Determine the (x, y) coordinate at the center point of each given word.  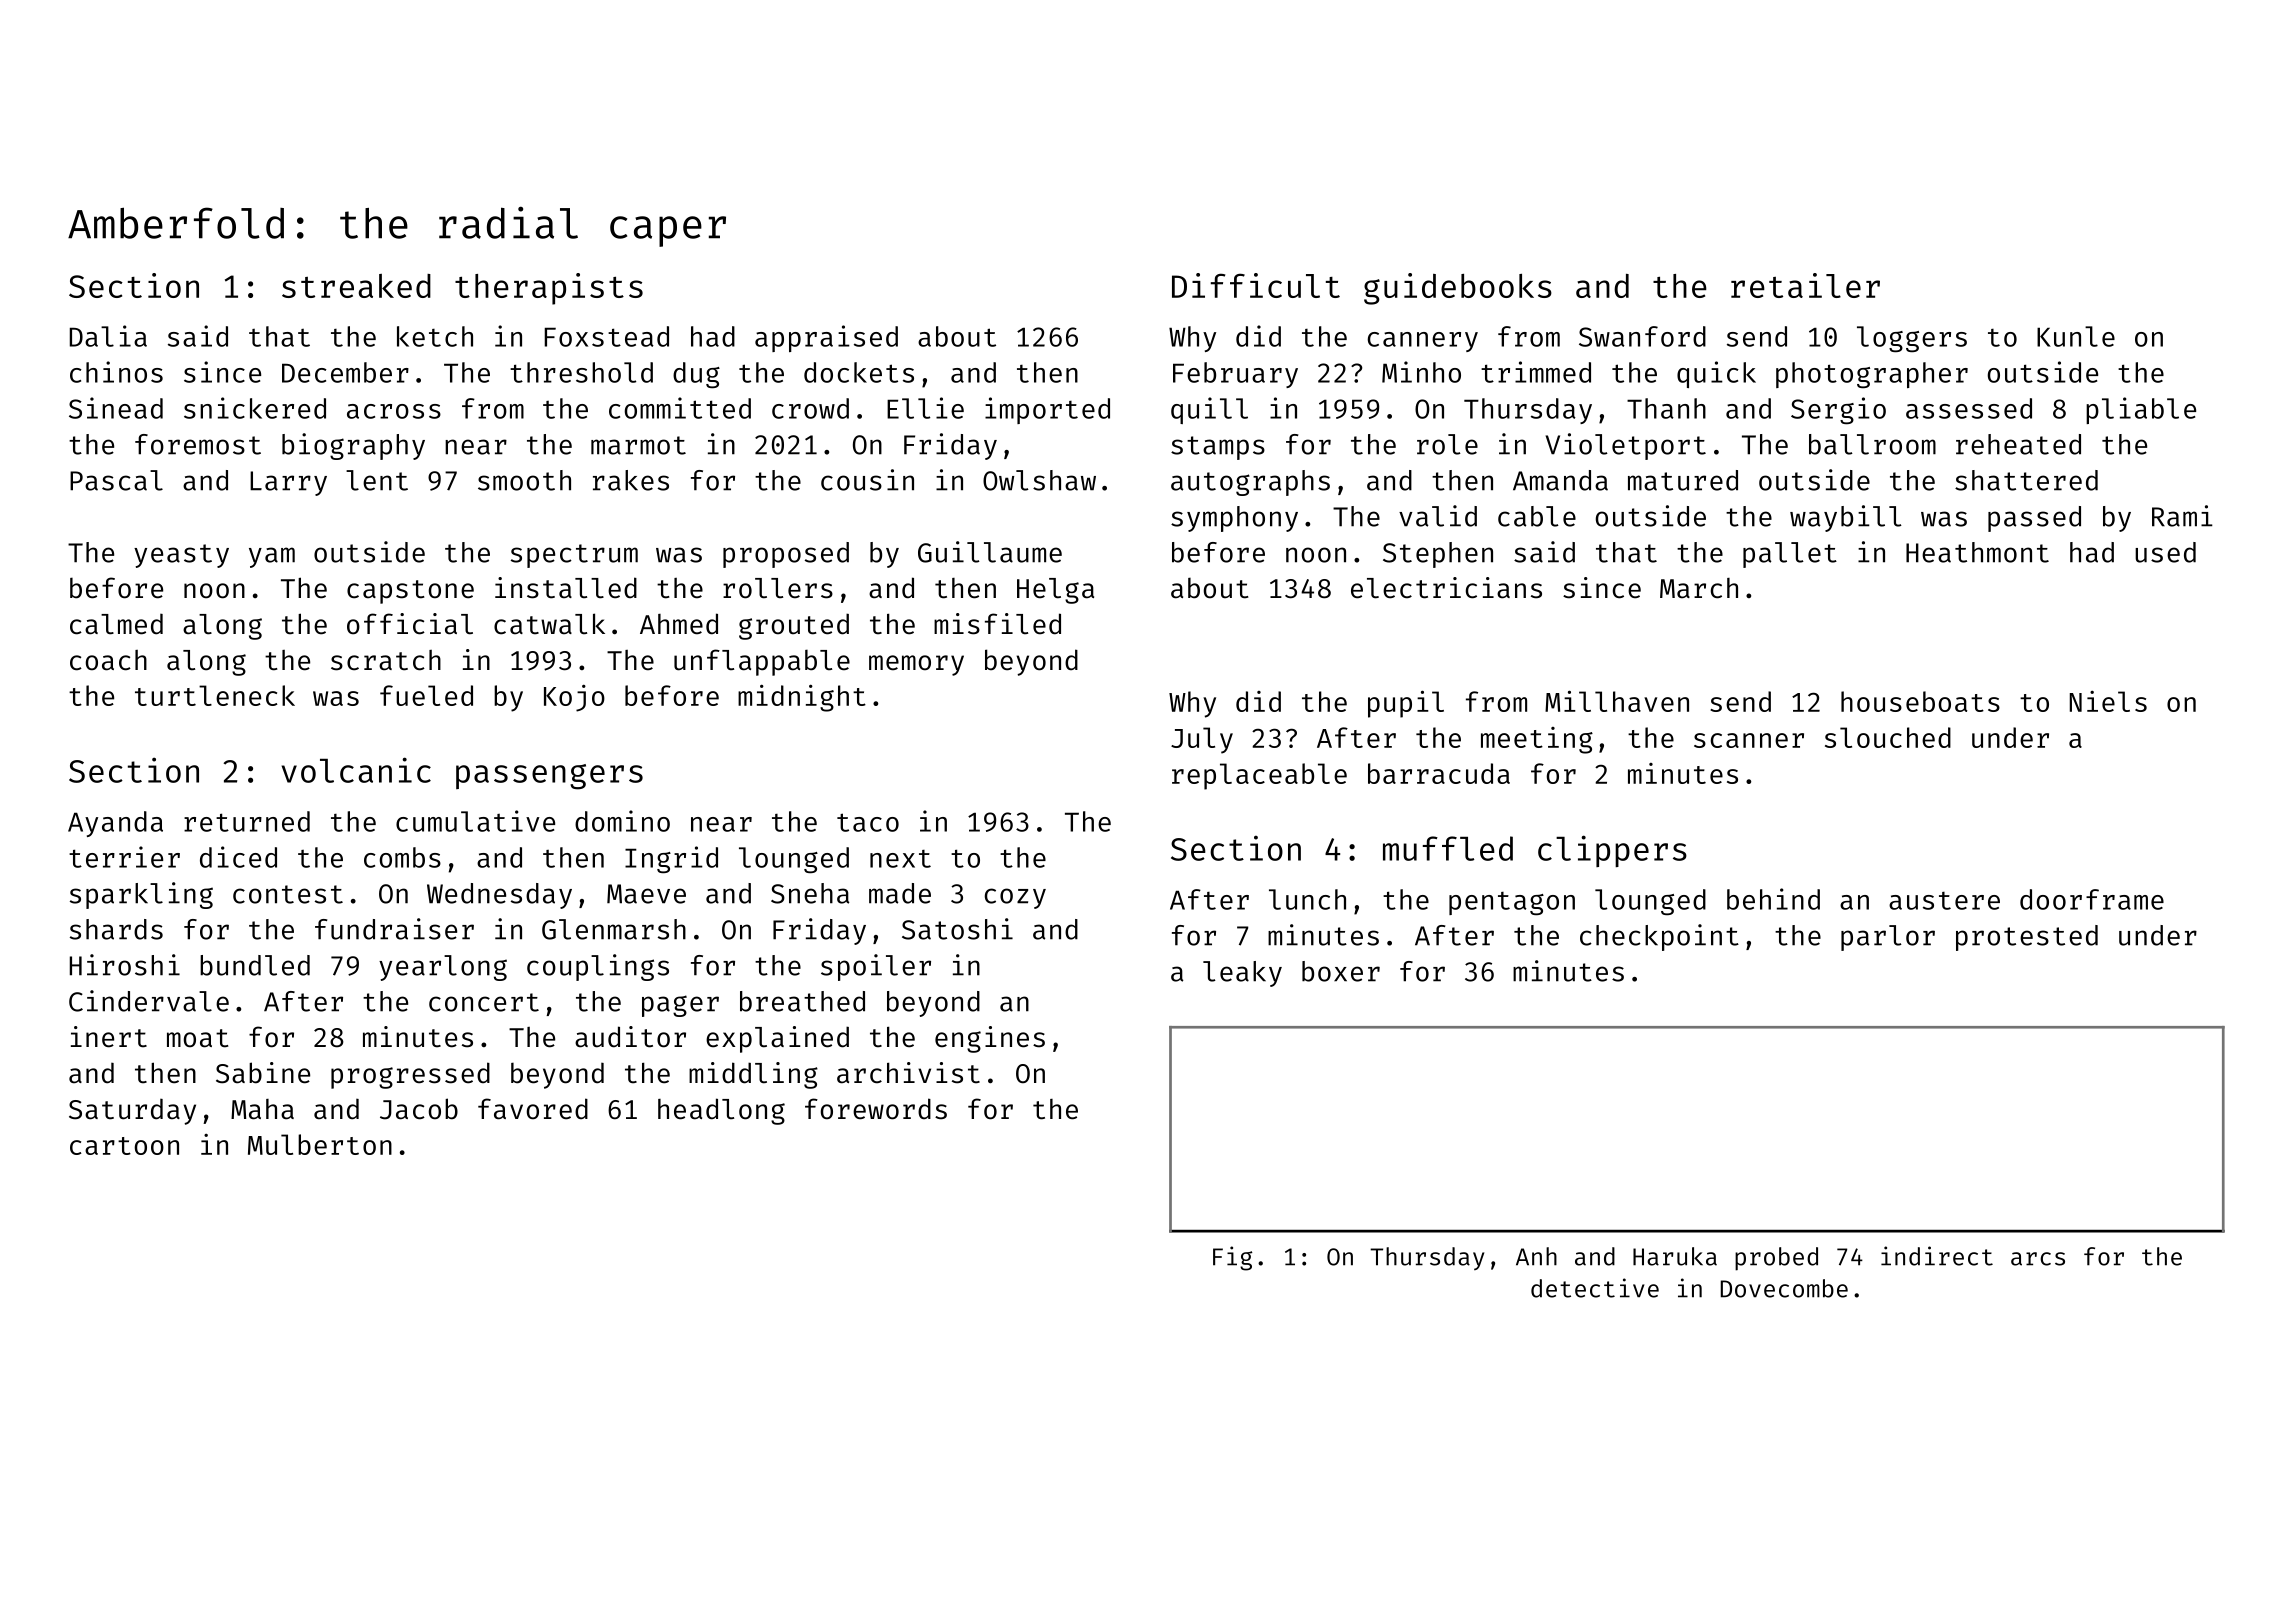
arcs (2038, 1259)
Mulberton (320, 1144)
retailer (1805, 285)
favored (533, 1109)
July (1202, 740)
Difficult (1256, 285)
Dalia (108, 336)
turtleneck (215, 695)
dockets (859, 372)
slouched (1888, 737)
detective (1595, 1288)
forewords (876, 1109)
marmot (638, 445)
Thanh (1666, 408)
